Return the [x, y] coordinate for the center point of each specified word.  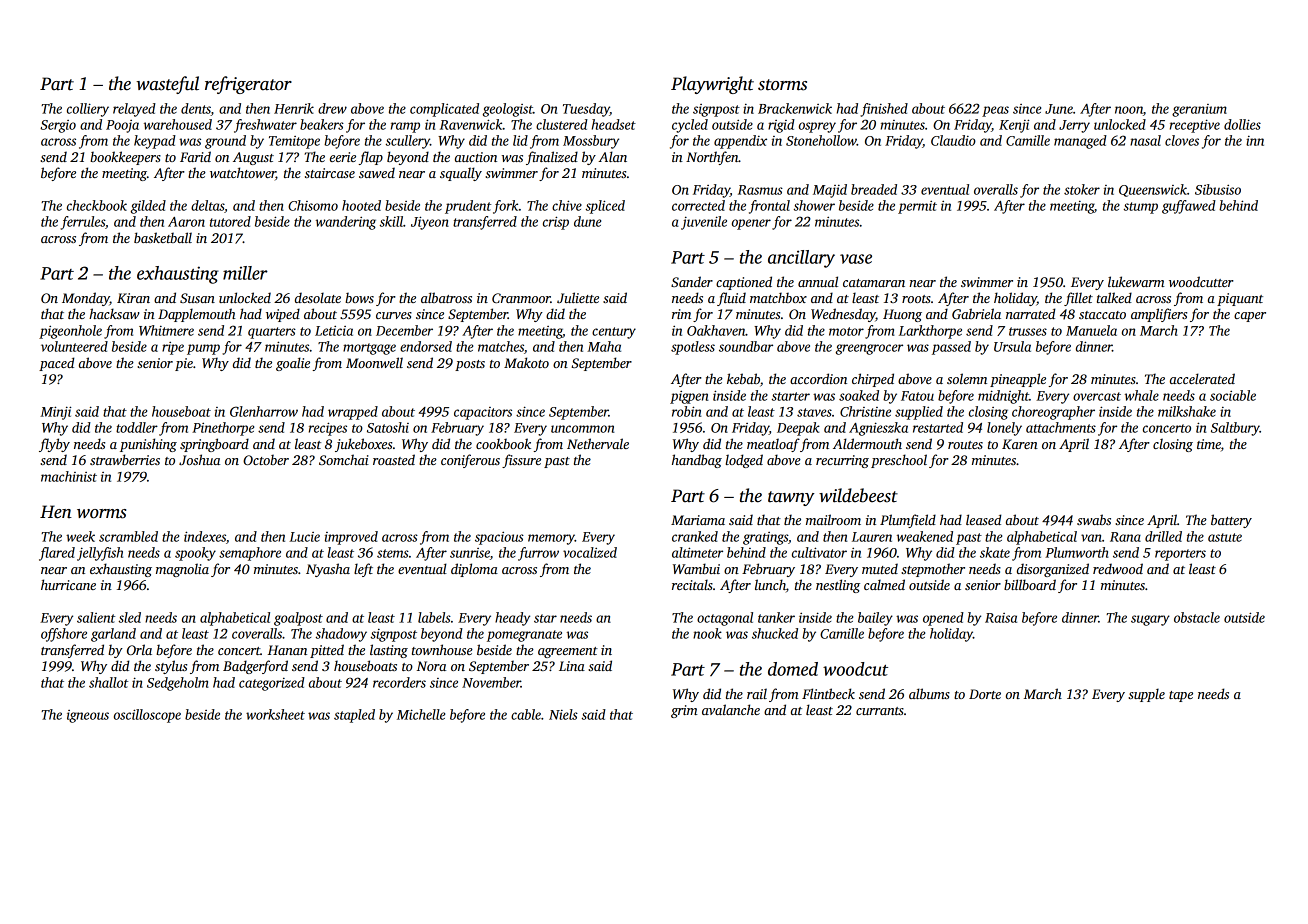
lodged [744, 461]
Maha [604, 346]
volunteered [74, 346]
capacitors [483, 413]
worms [101, 514]
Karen [1020, 444]
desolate [318, 297]
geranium [1199, 110]
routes [965, 445]
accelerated [1202, 378]
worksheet [275, 714]
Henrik [294, 108]
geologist [508, 110]
